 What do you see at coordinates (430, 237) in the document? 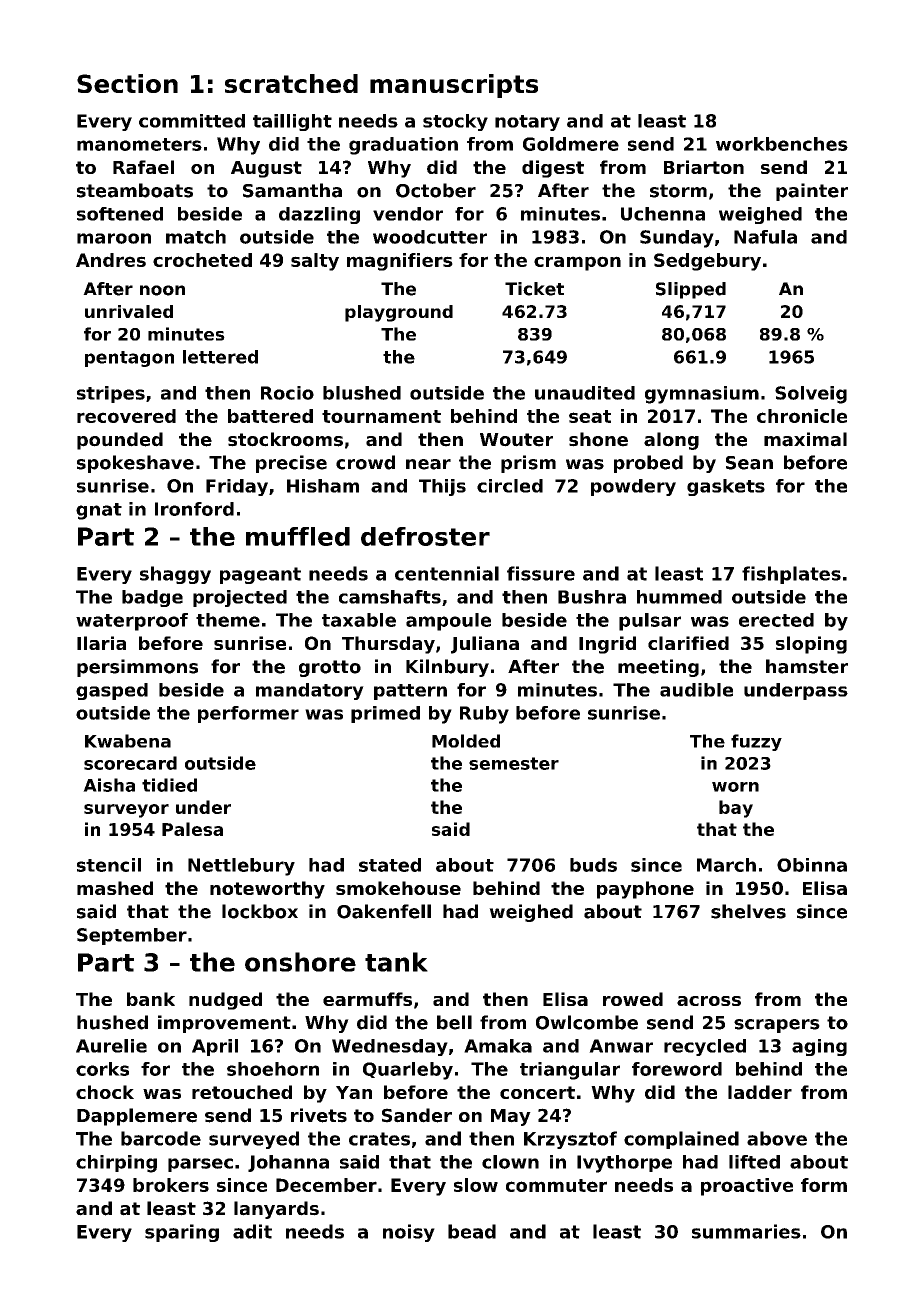
I see `woodcutter` at bounding box center [430, 237].
